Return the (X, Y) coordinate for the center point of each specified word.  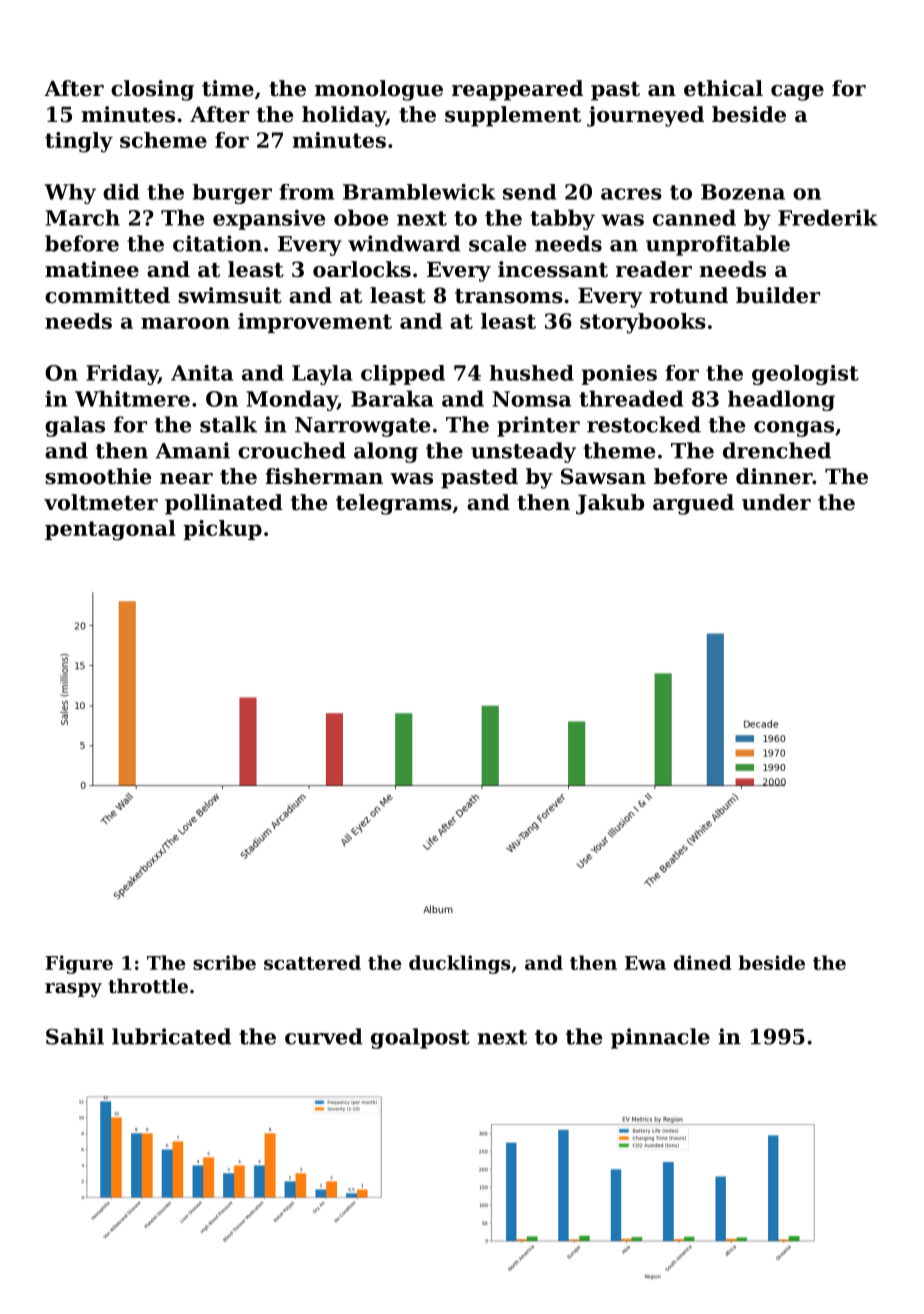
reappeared (517, 90)
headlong (781, 400)
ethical (723, 88)
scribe (224, 962)
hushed (531, 373)
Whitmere (132, 398)
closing (152, 90)
